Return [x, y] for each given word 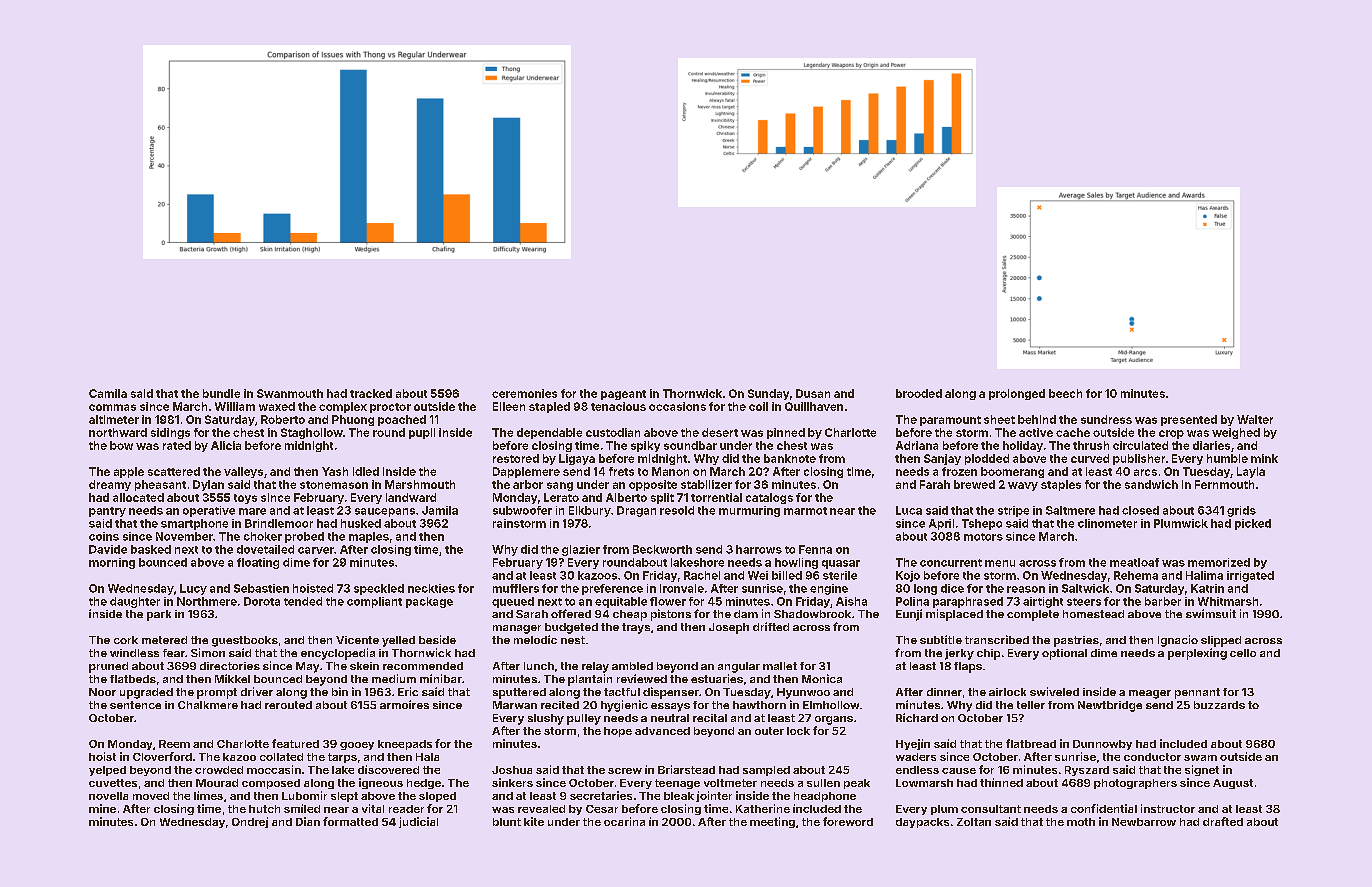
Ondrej [250, 822]
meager [1150, 694]
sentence [135, 705]
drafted [1223, 821]
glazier [581, 550]
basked [151, 549]
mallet [780, 666]
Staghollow [312, 433]
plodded [987, 459]
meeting [772, 822]
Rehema [1136, 575]
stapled [549, 407]
